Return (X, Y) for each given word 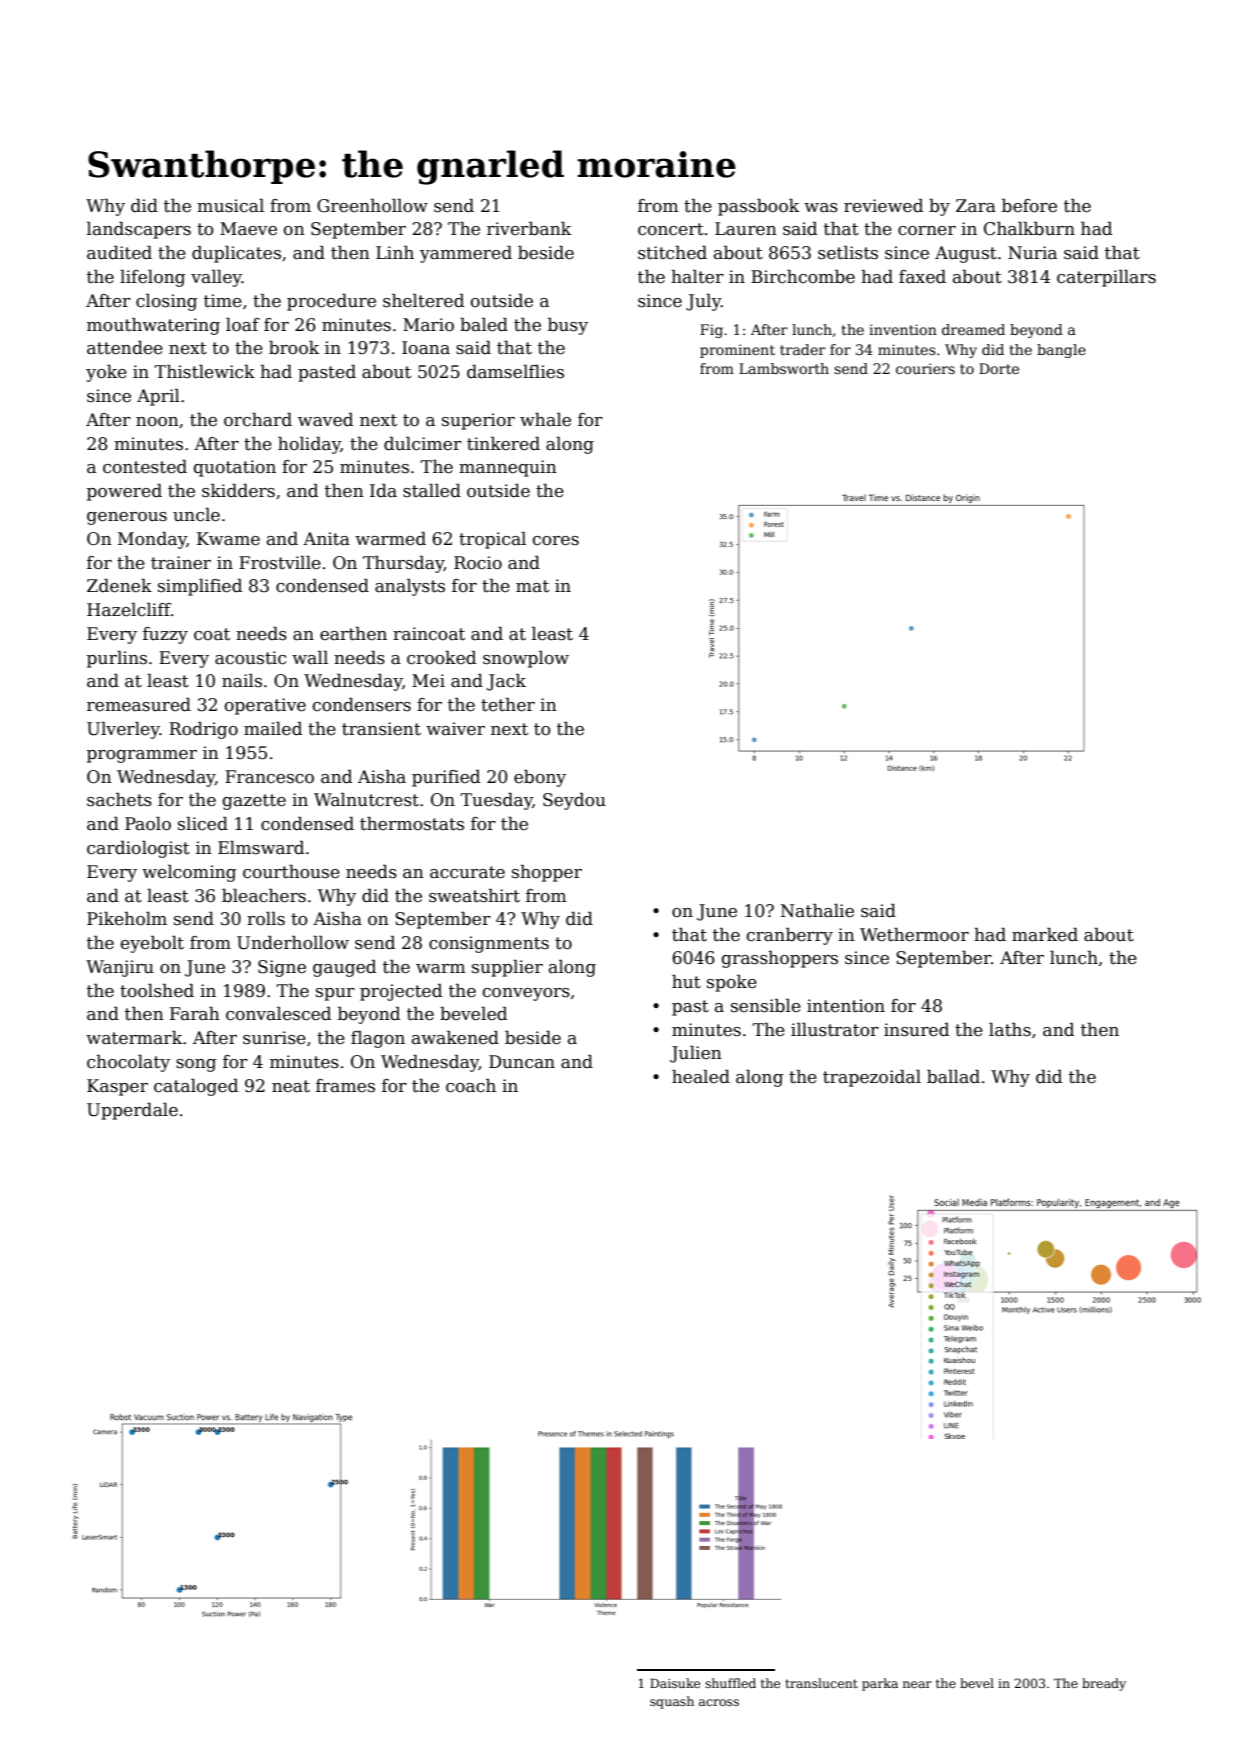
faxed (922, 277)
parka (880, 1684)
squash (672, 1702)
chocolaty (128, 1063)
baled (484, 325)
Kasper (117, 1087)
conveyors (526, 994)
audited (119, 253)
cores (556, 541)
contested (145, 467)
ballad (953, 1077)
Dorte (999, 368)
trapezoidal (872, 1078)
